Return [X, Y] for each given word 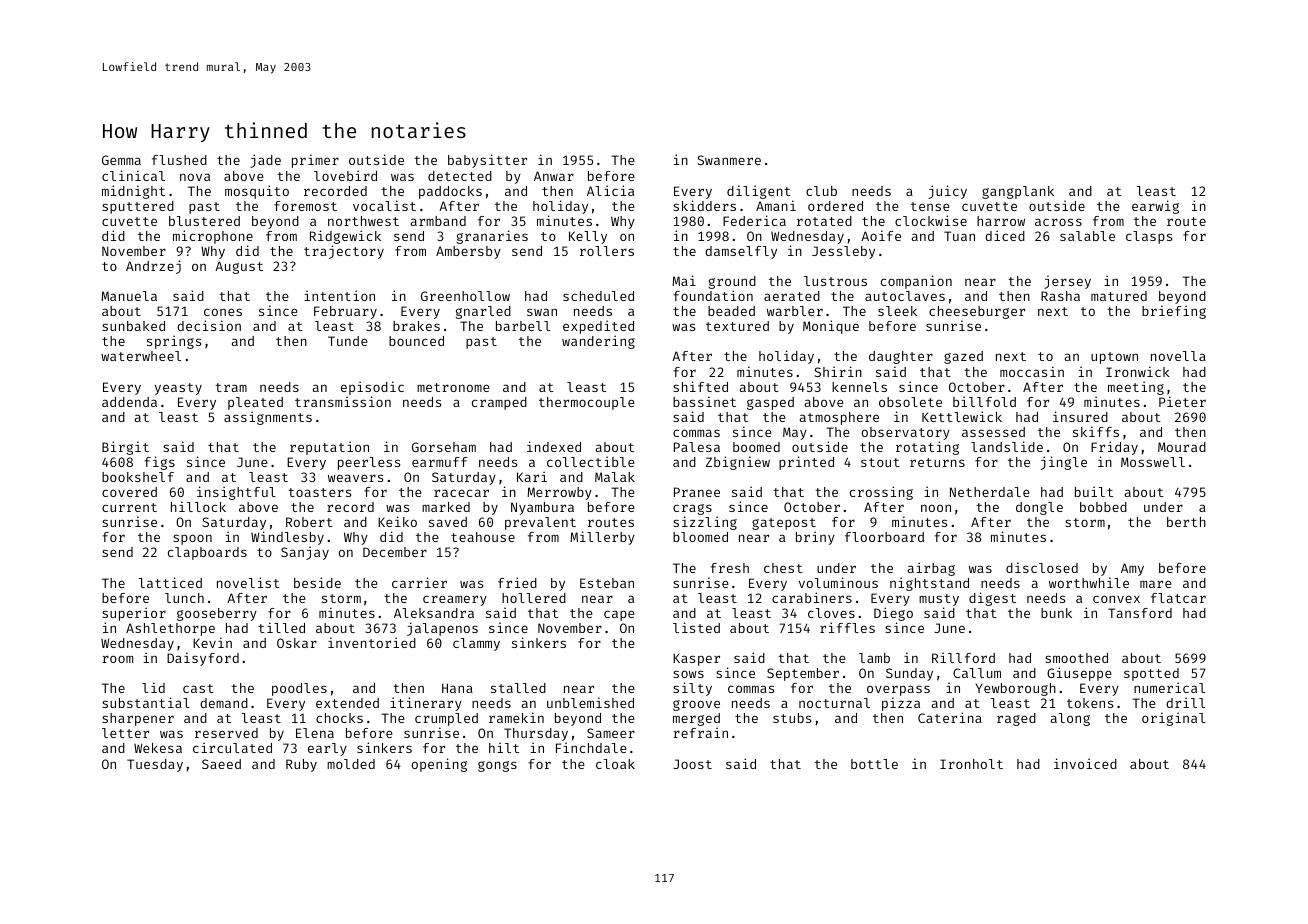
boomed [756, 447]
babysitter [487, 161]
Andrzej [153, 267]
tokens [1090, 703]
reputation [329, 448]
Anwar [554, 176]
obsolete [910, 402]
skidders [704, 205]
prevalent [540, 523]
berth [1186, 522]
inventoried [372, 642]
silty [692, 689]
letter [125, 733]
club [821, 191]
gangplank [1018, 192]
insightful [236, 493]
